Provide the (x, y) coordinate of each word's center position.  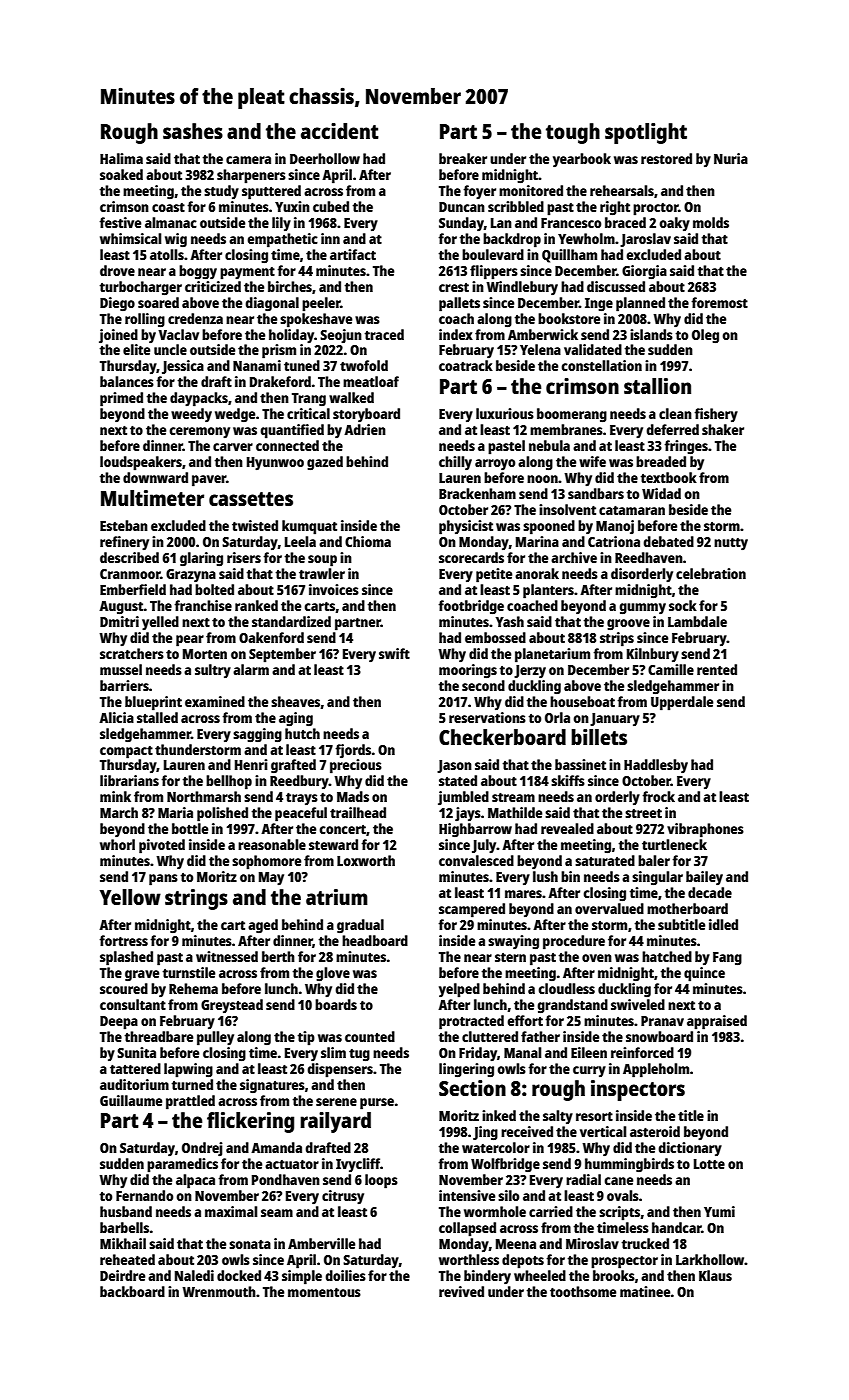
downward (155, 477)
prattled (190, 1102)
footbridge (471, 607)
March (119, 812)
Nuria (731, 158)
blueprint (153, 703)
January (615, 719)
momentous (324, 1292)
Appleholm (656, 1070)
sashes (193, 131)
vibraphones (705, 830)
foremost (719, 302)
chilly (455, 463)
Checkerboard (502, 737)
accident (340, 131)
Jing (485, 1133)
